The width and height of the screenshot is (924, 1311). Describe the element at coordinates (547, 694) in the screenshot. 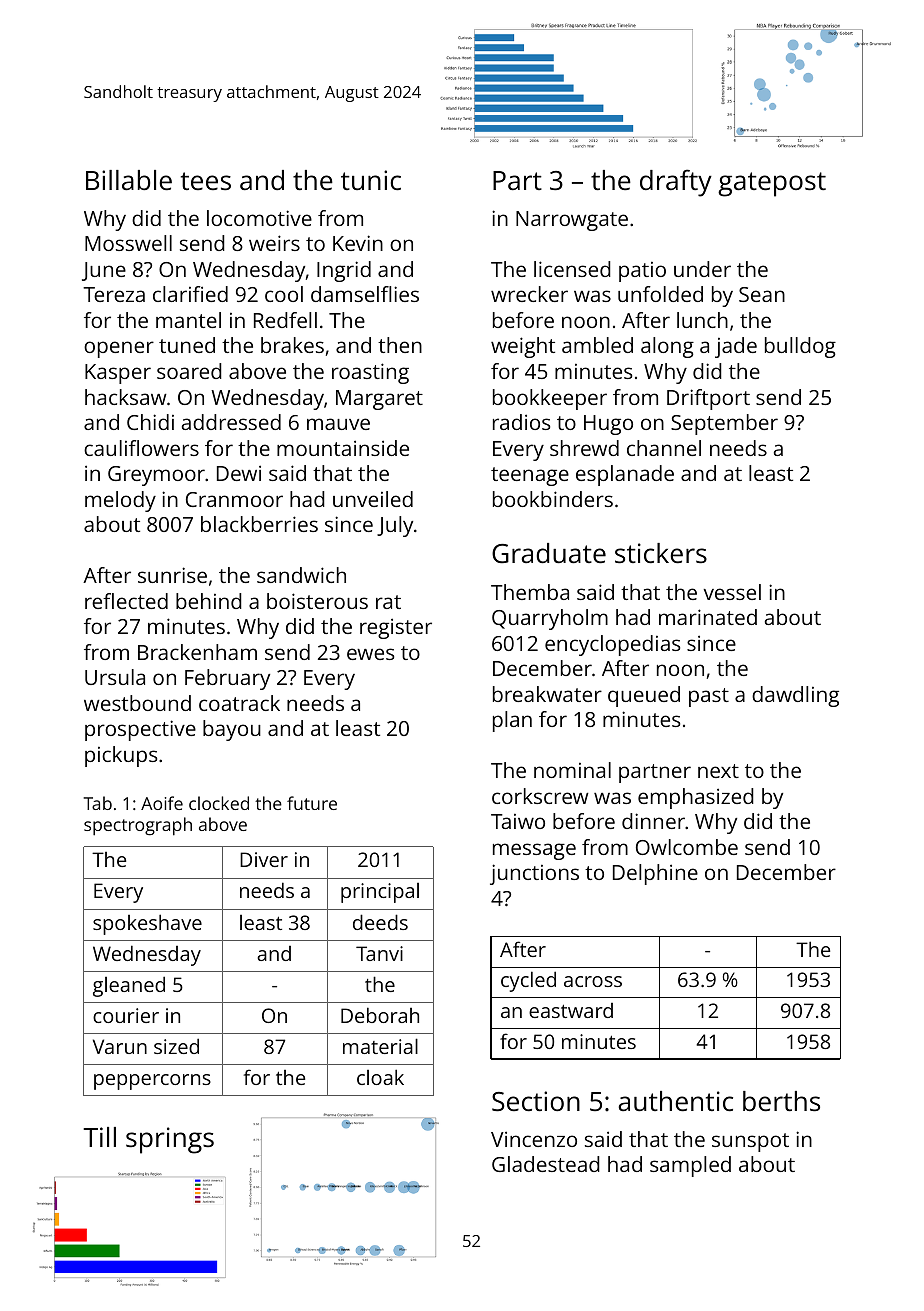

I see `breakwater` at that location.
